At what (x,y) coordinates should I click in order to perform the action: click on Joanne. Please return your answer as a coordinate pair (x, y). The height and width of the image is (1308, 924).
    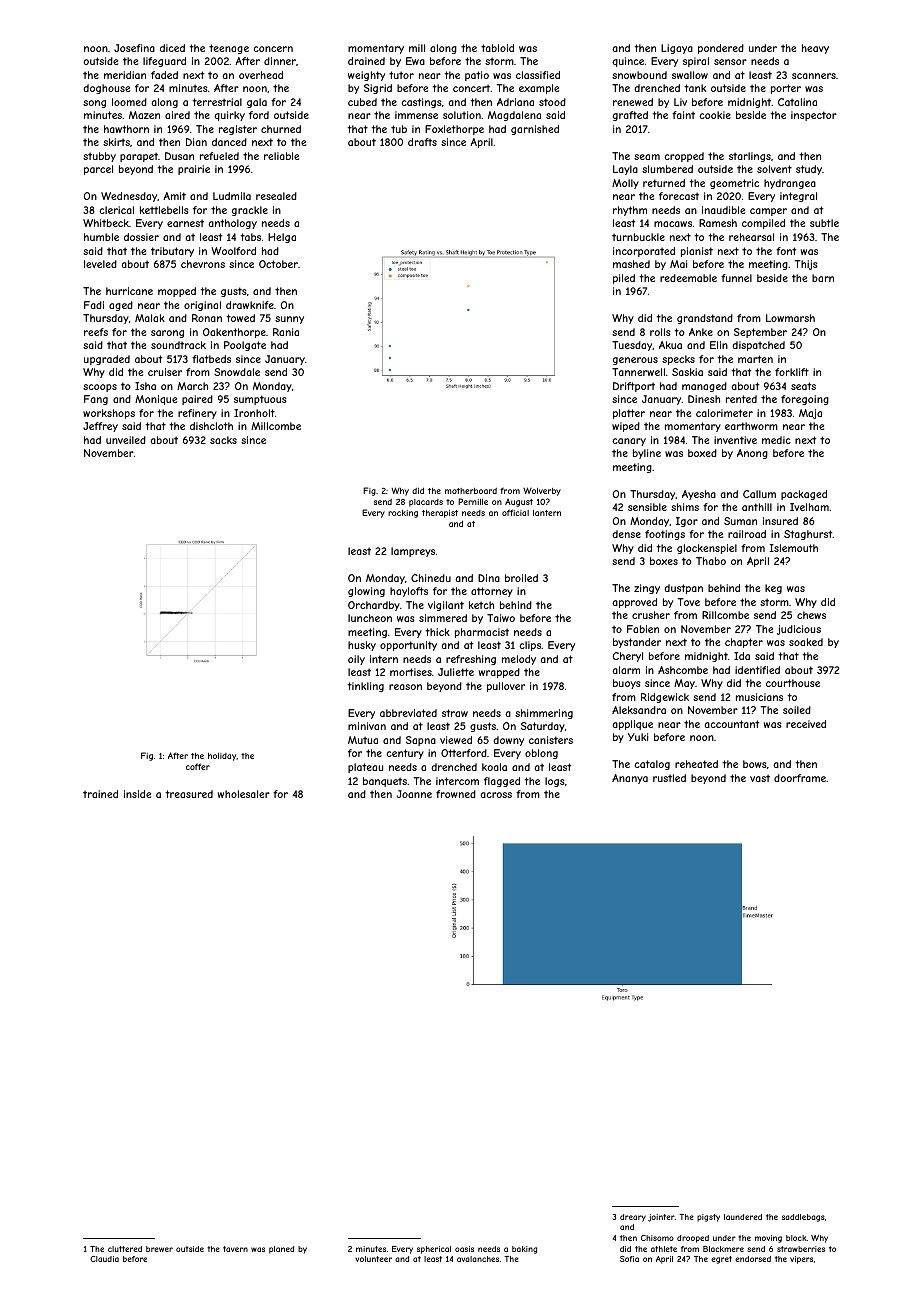
    Looking at the image, I should click on (414, 794).
